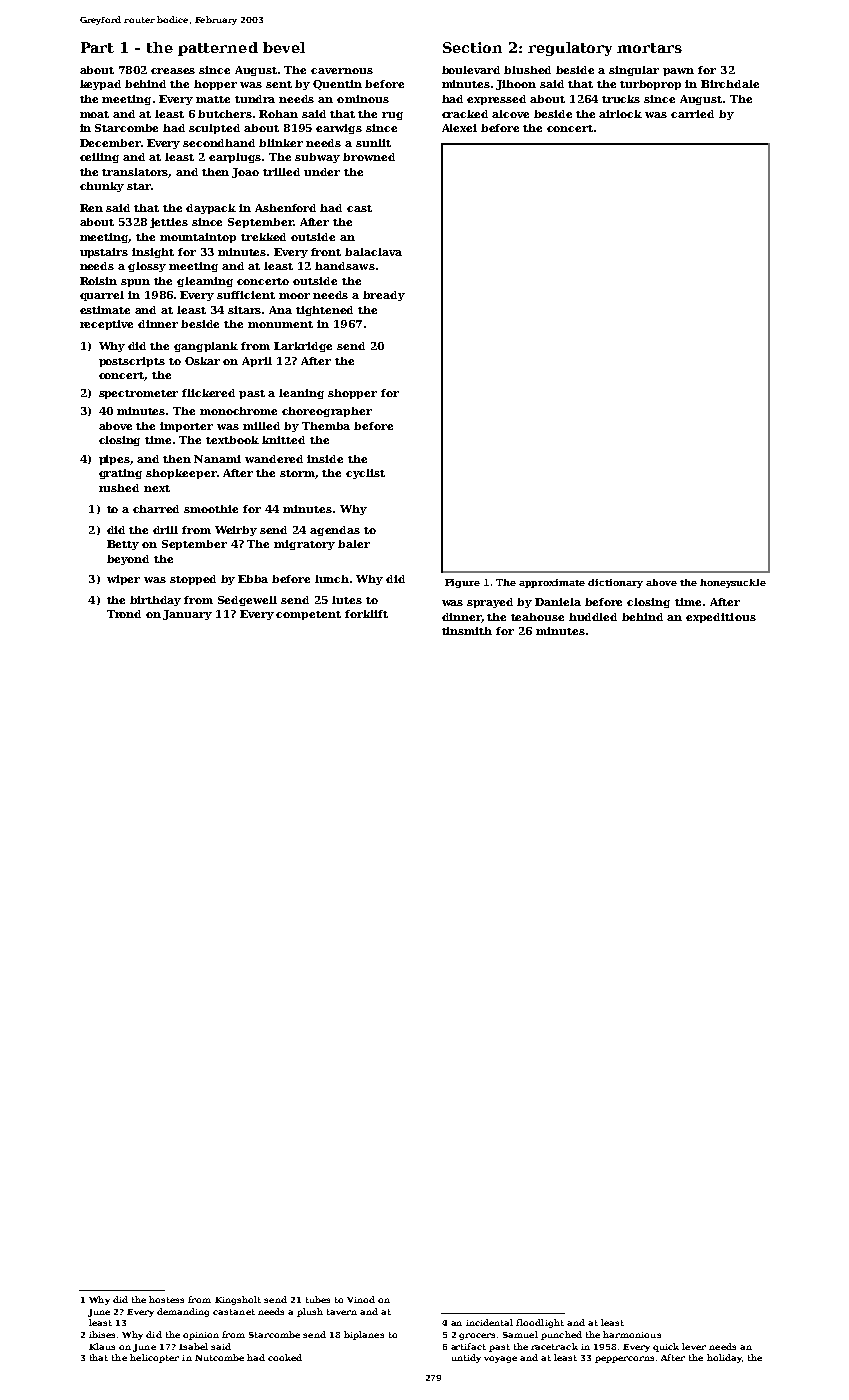 This page has width=849, height=1400. Describe the element at coordinates (649, 48) in the page. I see `mortars` at that location.
